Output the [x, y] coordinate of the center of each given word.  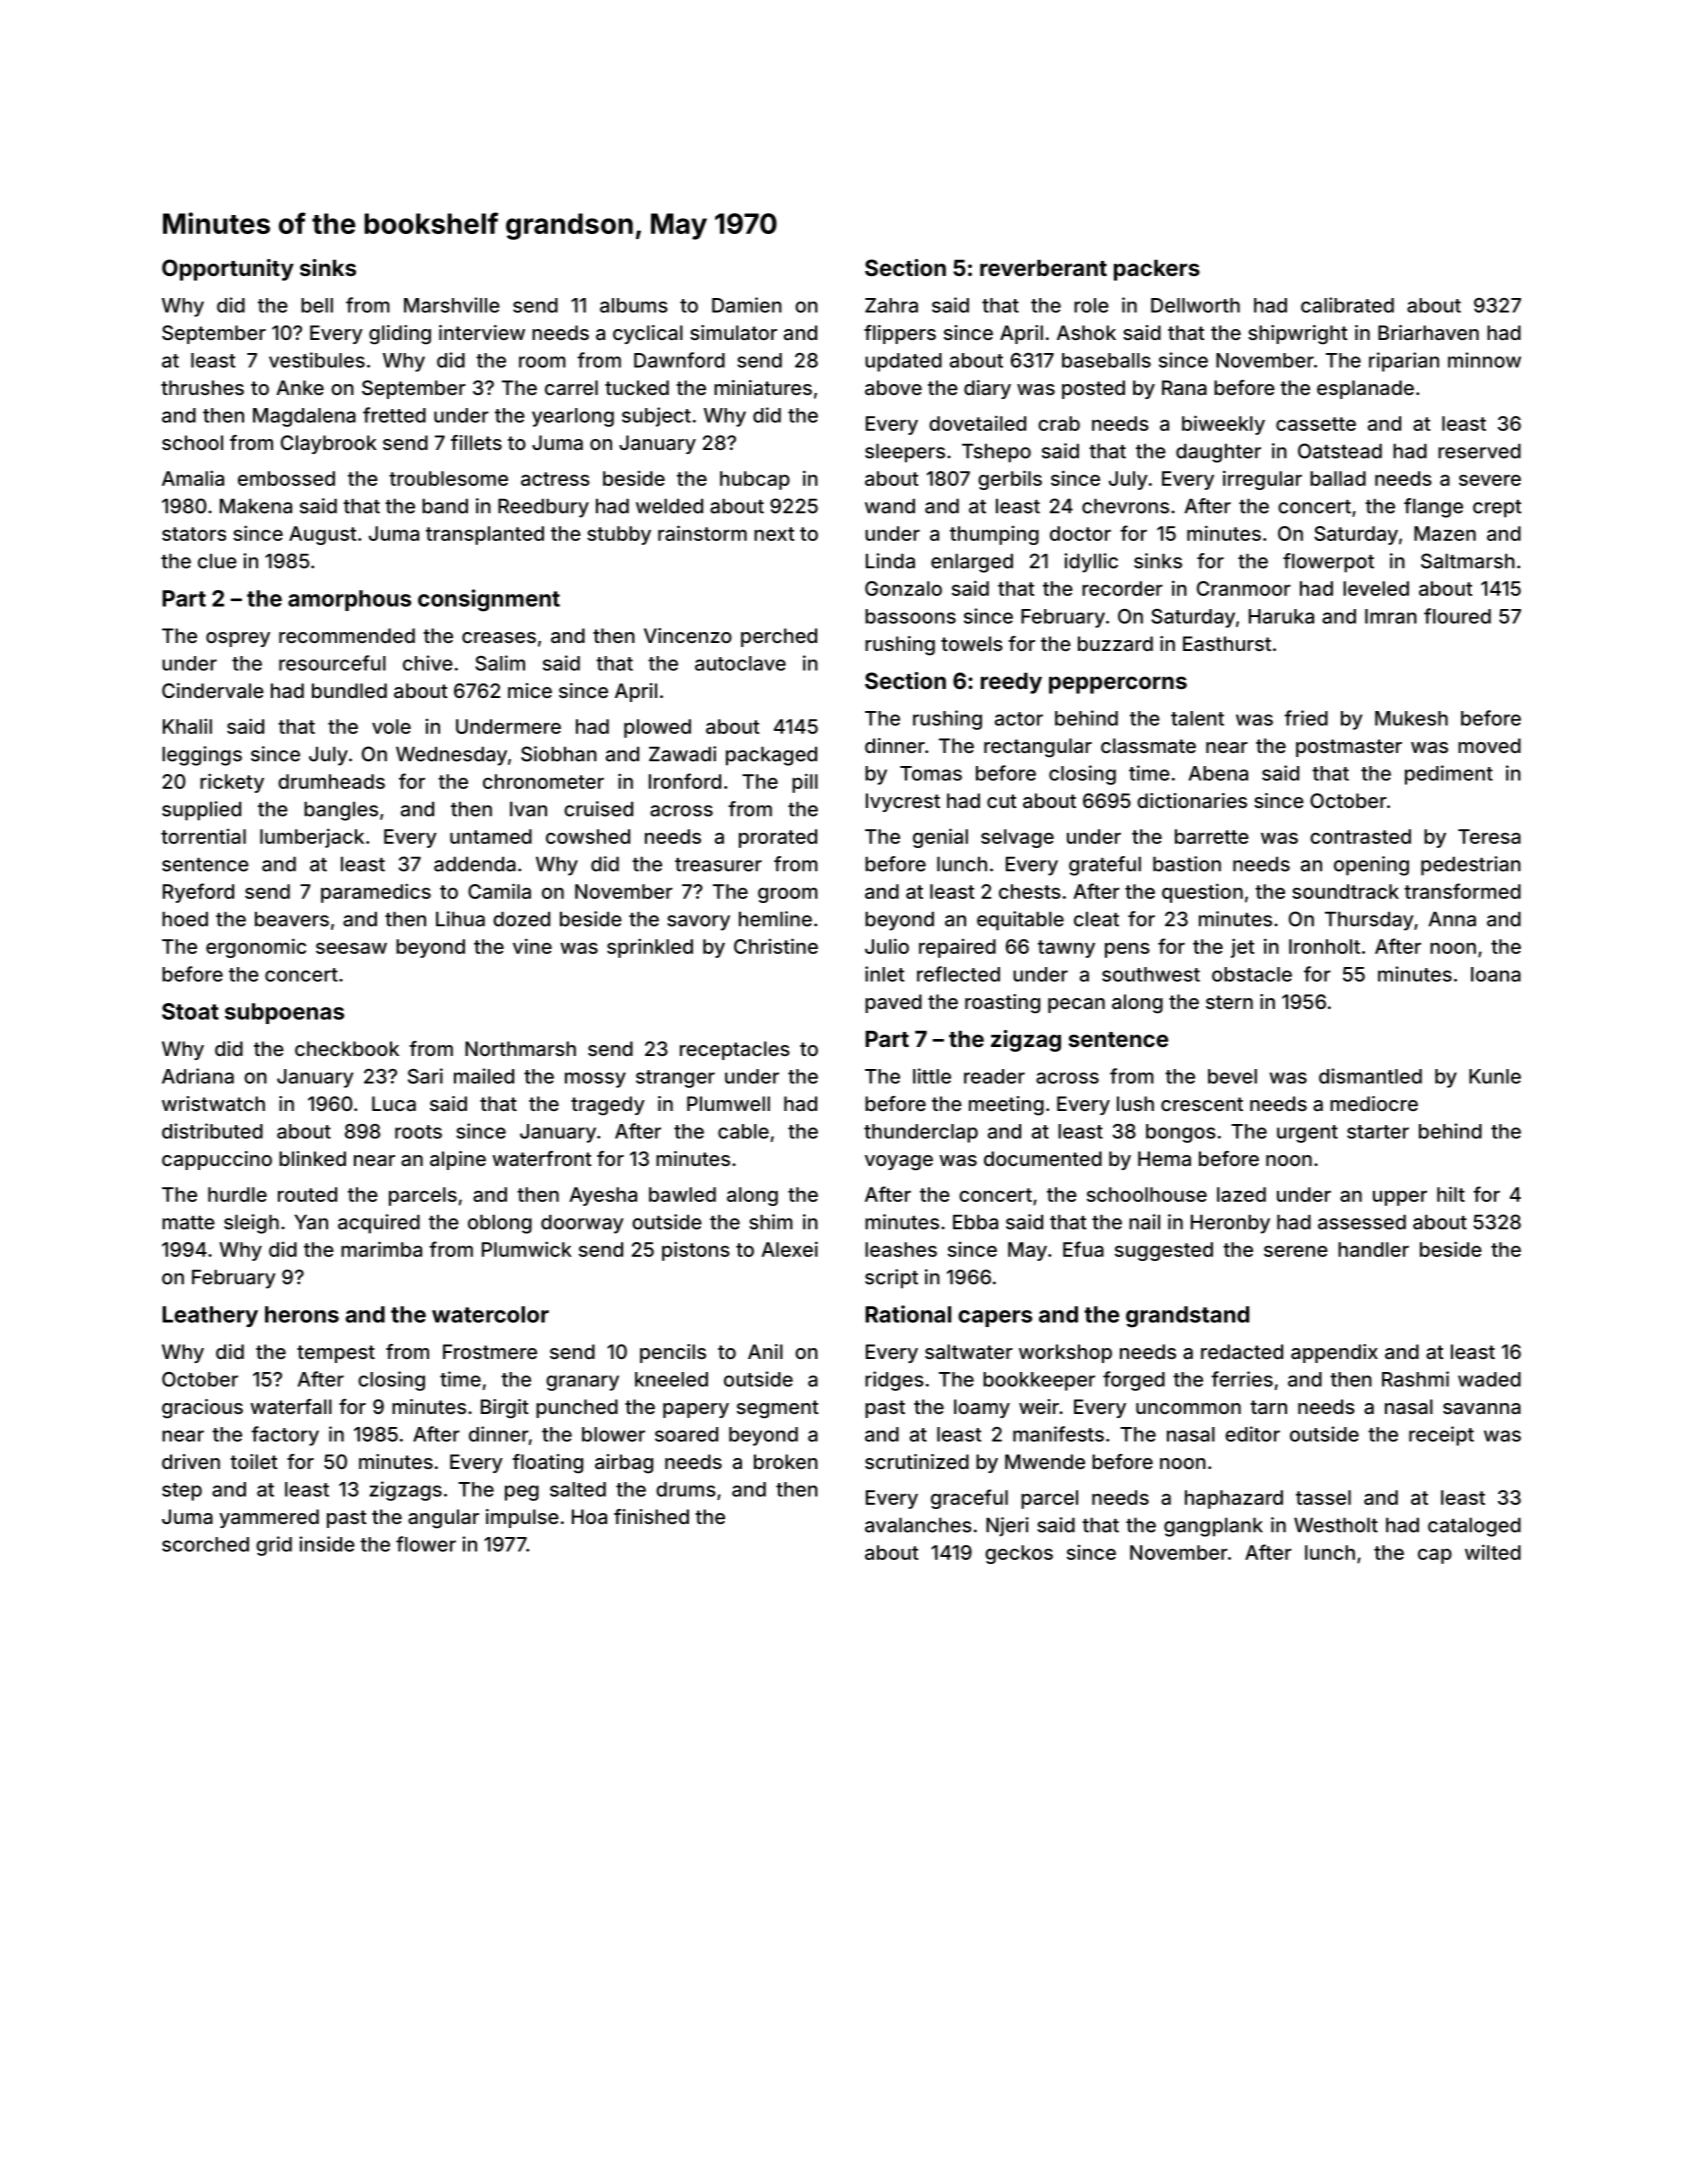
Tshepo [996, 453]
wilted [1493, 1552]
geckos [1019, 1554]
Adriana [198, 1076]
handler [1373, 1249]
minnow [1484, 360]
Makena [256, 506]
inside [327, 1544]
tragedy [608, 1106]
